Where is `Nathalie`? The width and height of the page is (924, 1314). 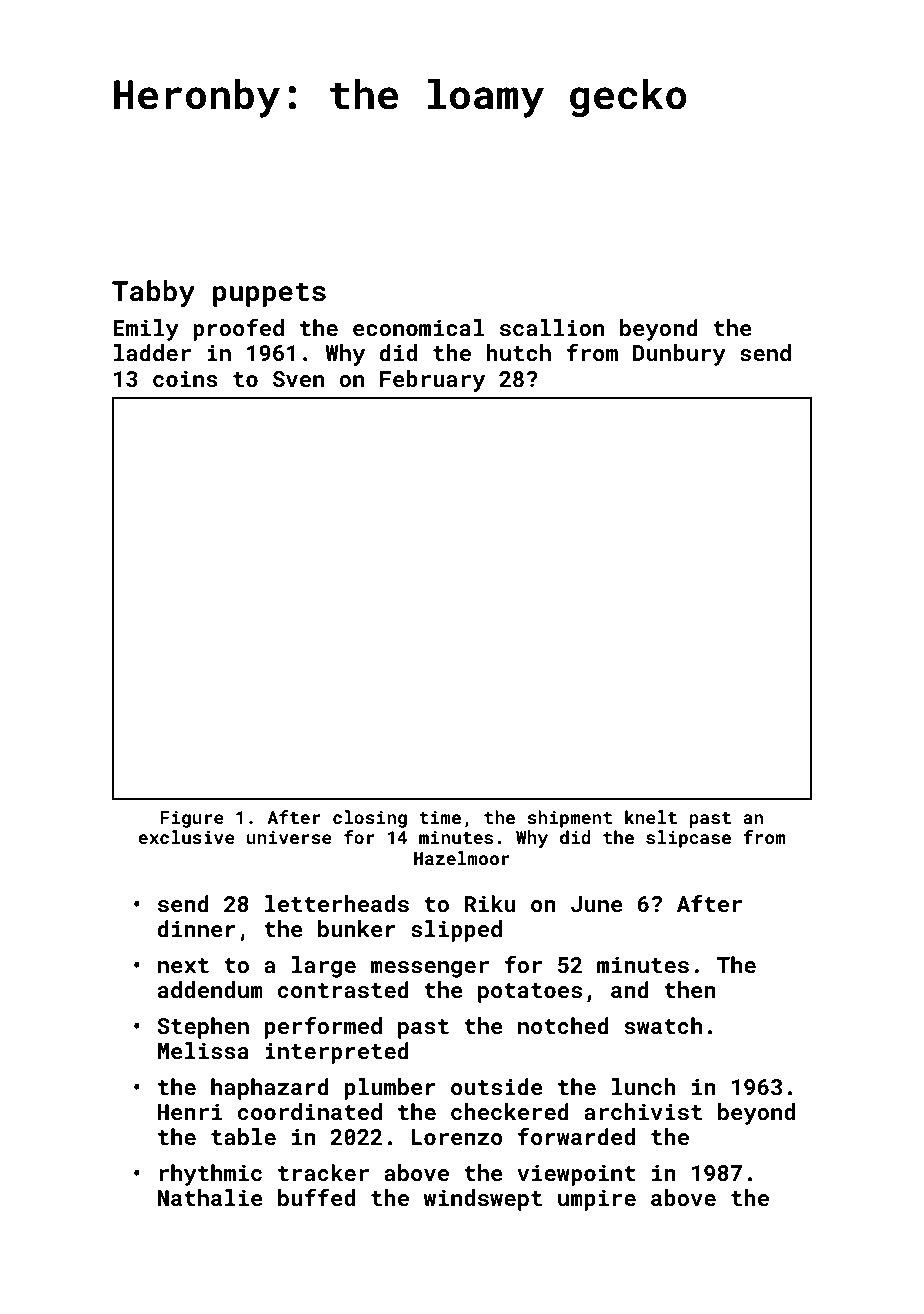 Nathalie is located at coordinates (210, 1197).
